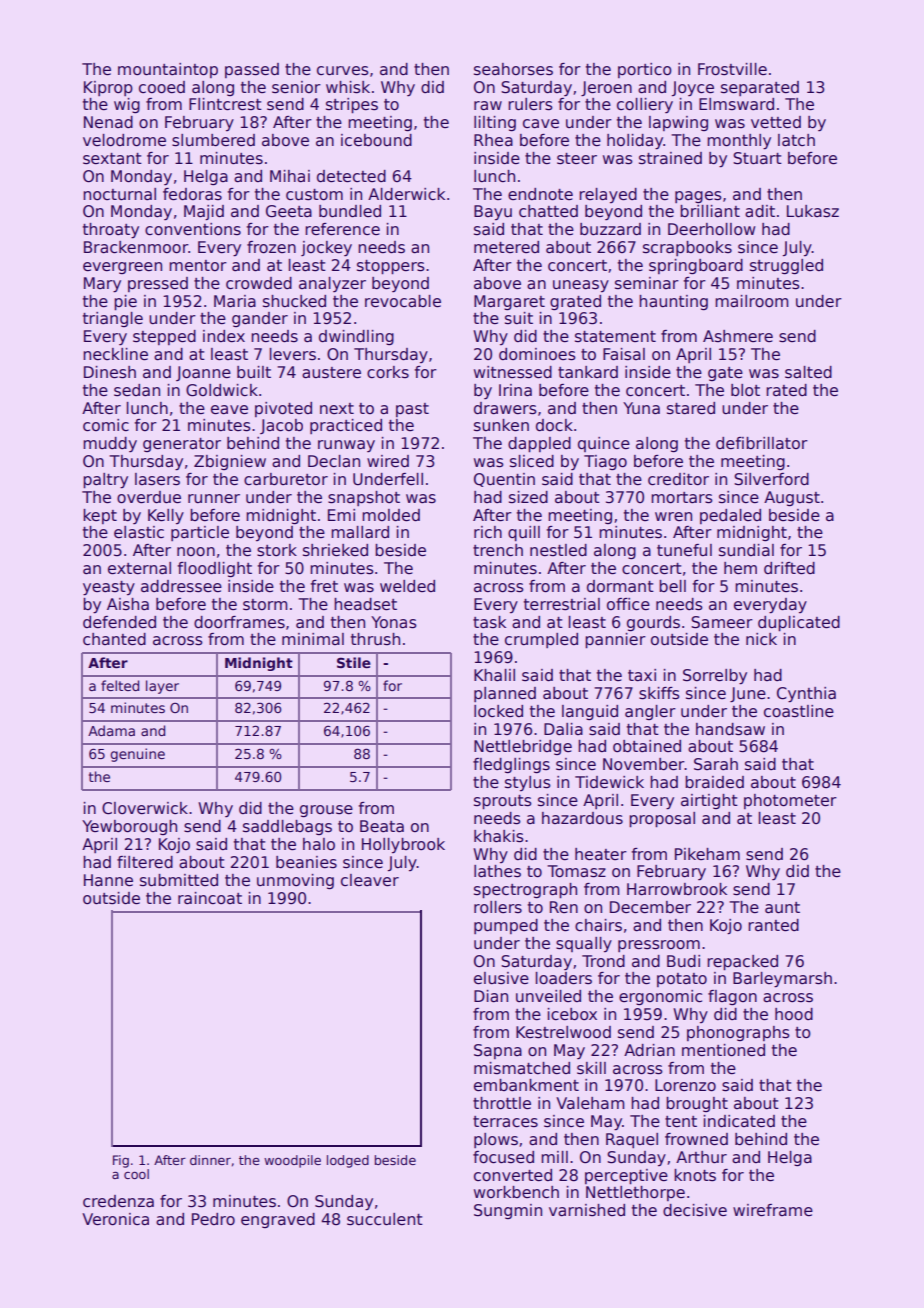  I want to click on Sungmin, so click(508, 1211).
